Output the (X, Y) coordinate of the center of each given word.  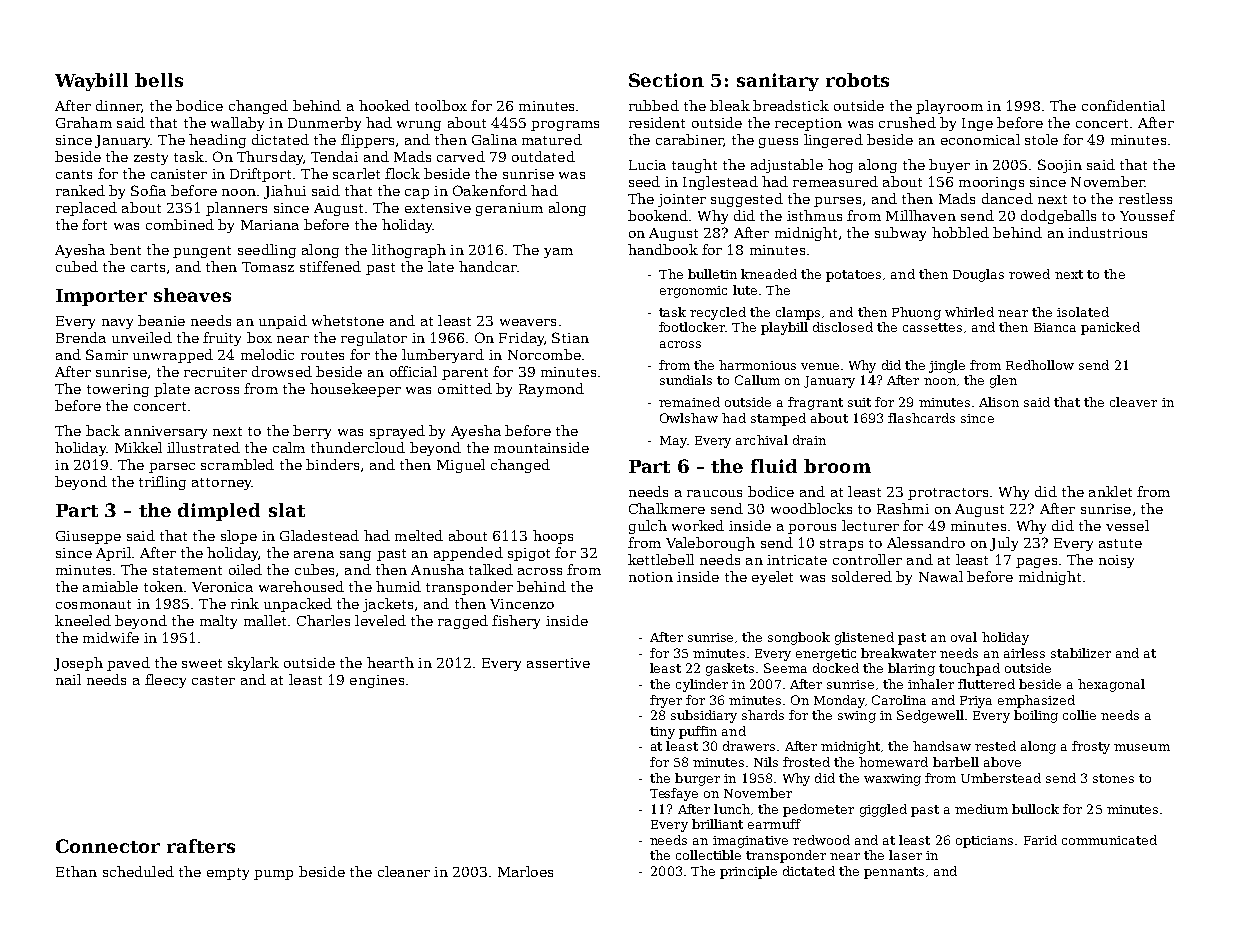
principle (748, 872)
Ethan (76, 871)
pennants (894, 873)
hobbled (960, 232)
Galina (494, 139)
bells (159, 80)
